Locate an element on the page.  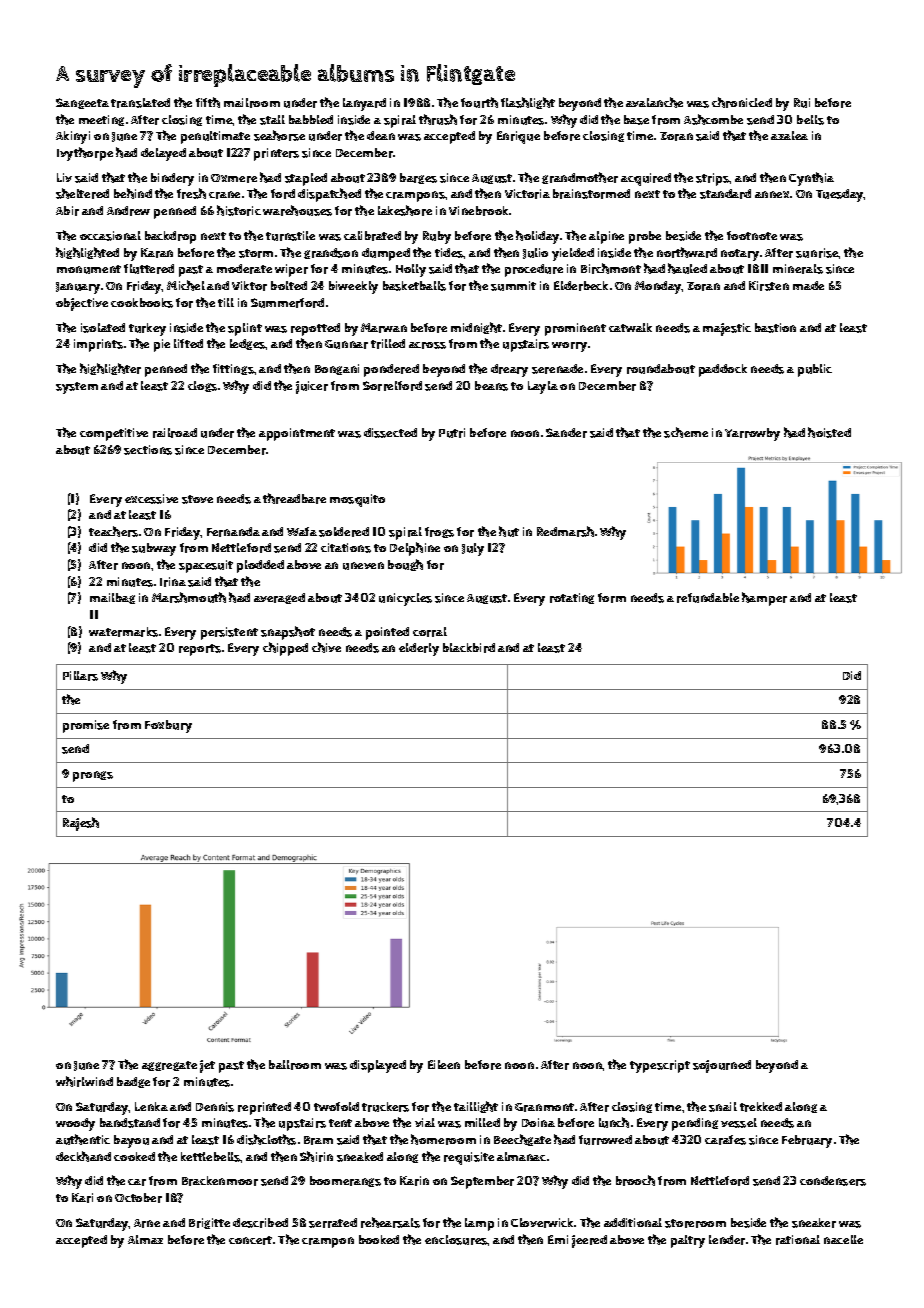
occasional is located at coordinates (110, 236).
